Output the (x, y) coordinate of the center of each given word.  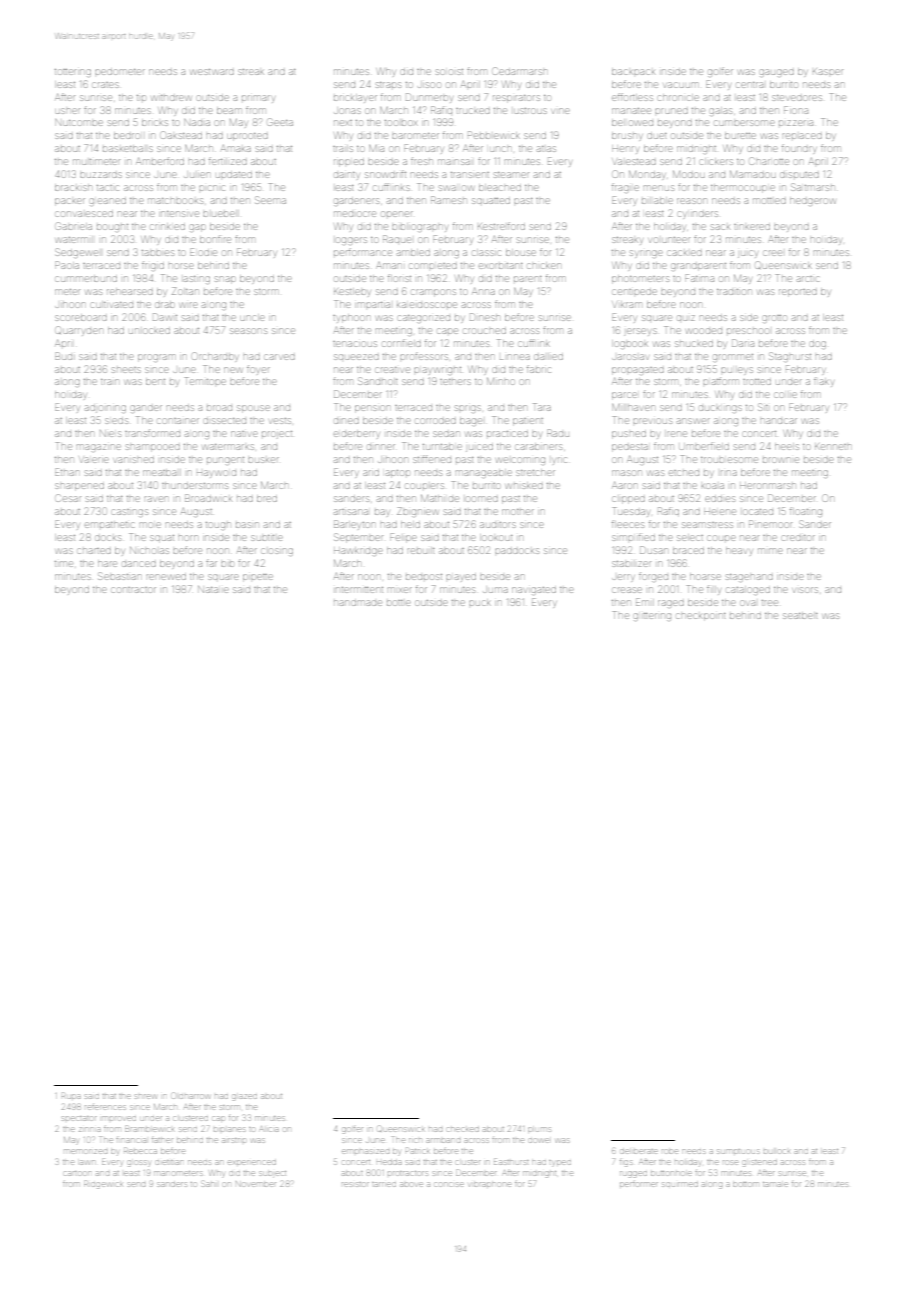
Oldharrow (191, 1096)
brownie (781, 460)
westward (212, 72)
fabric (539, 369)
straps (388, 85)
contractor (133, 590)
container (178, 421)
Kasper (828, 71)
